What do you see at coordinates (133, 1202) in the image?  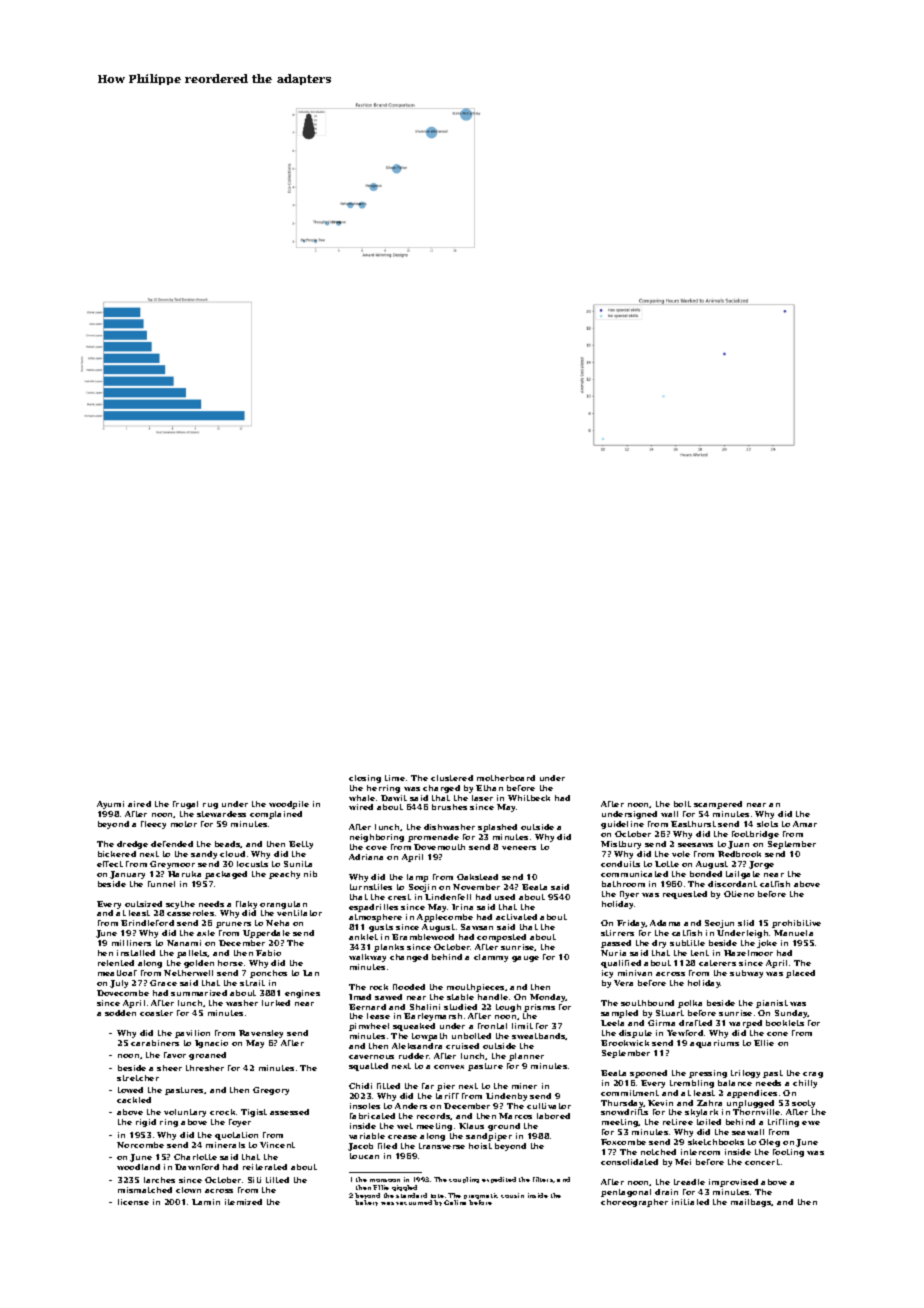 I see `license` at bounding box center [133, 1202].
